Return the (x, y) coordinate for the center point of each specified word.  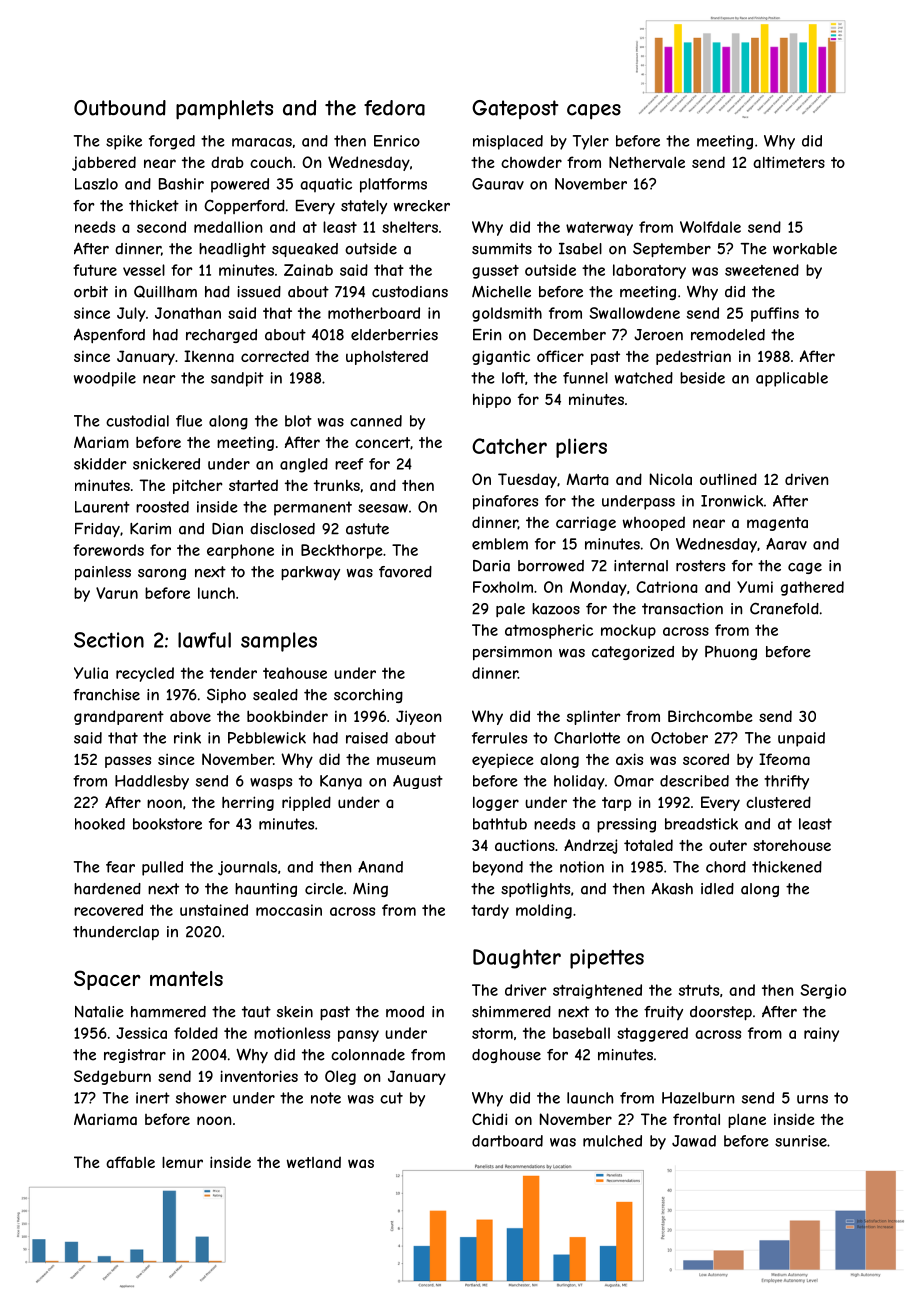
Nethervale (647, 162)
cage (805, 568)
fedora (394, 108)
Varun (117, 593)
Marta (587, 479)
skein (295, 1012)
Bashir (181, 184)
